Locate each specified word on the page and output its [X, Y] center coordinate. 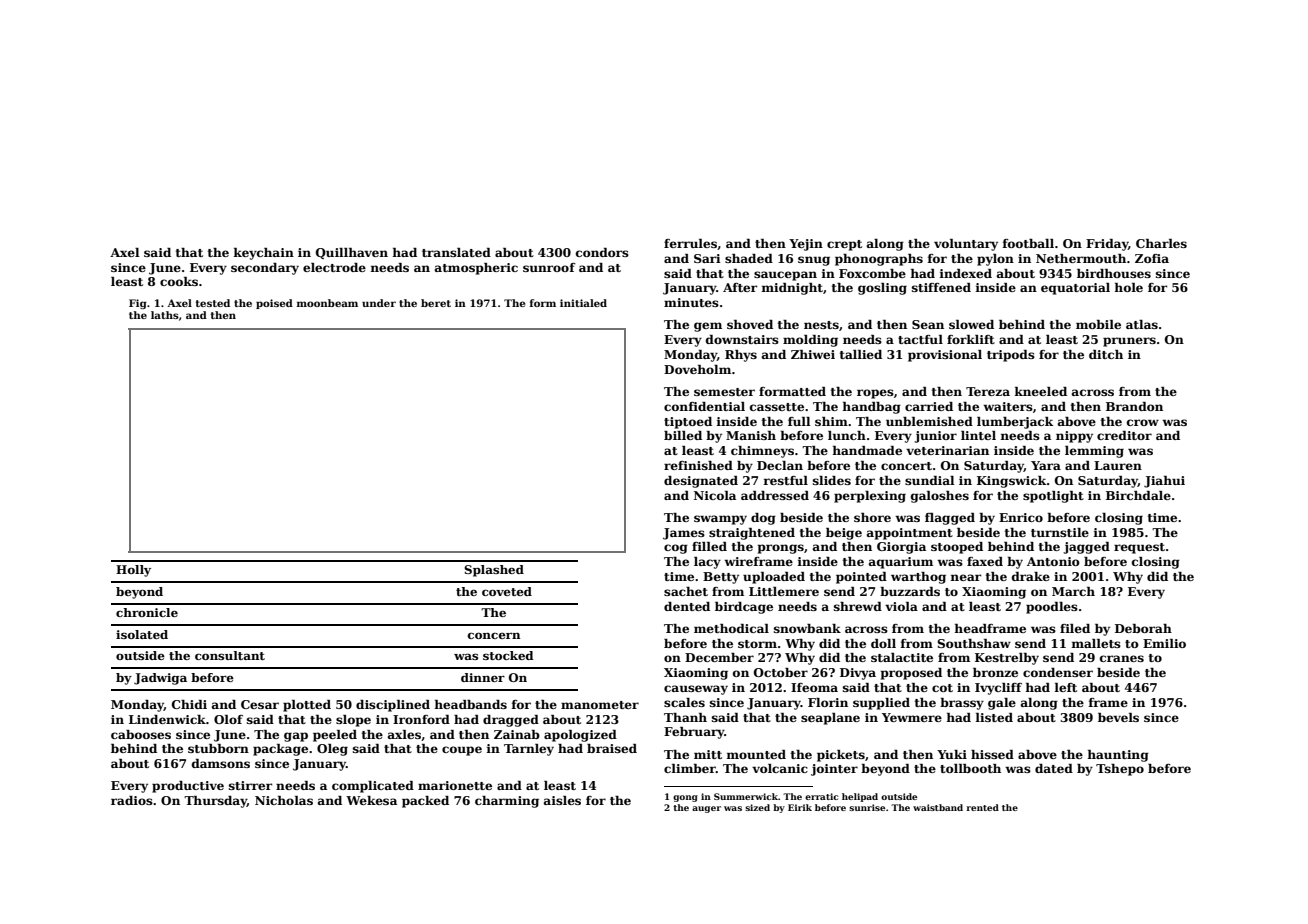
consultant [230, 655]
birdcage [744, 608]
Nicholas [284, 800]
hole [1128, 287]
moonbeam [327, 303]
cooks [179, 281]
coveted [507, 591]
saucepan [785, 276]
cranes [1122, 658]
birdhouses [1114, 273]
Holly [133, 571]
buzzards [910, 591]
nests [821, 325]
